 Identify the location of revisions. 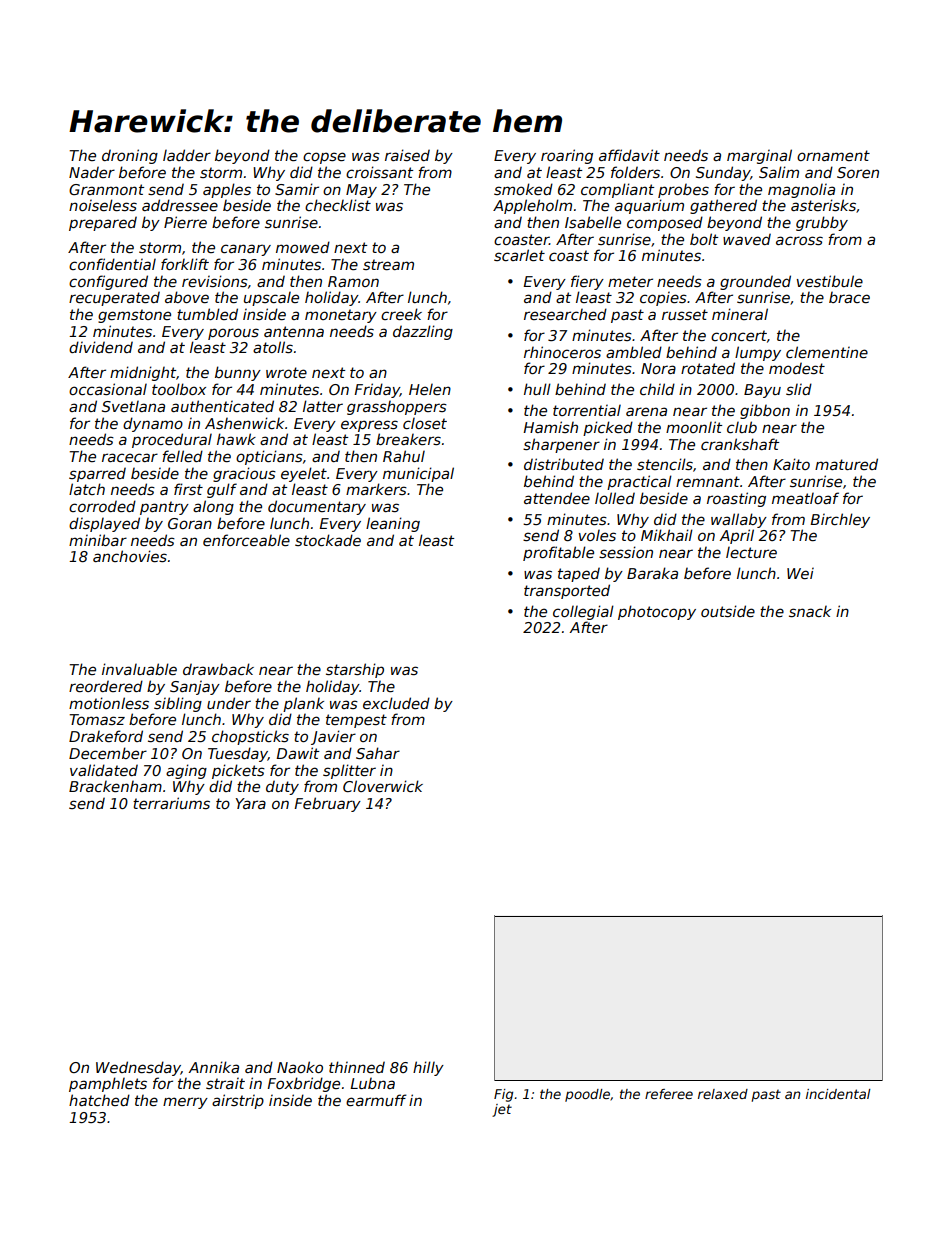
(215, 281).
